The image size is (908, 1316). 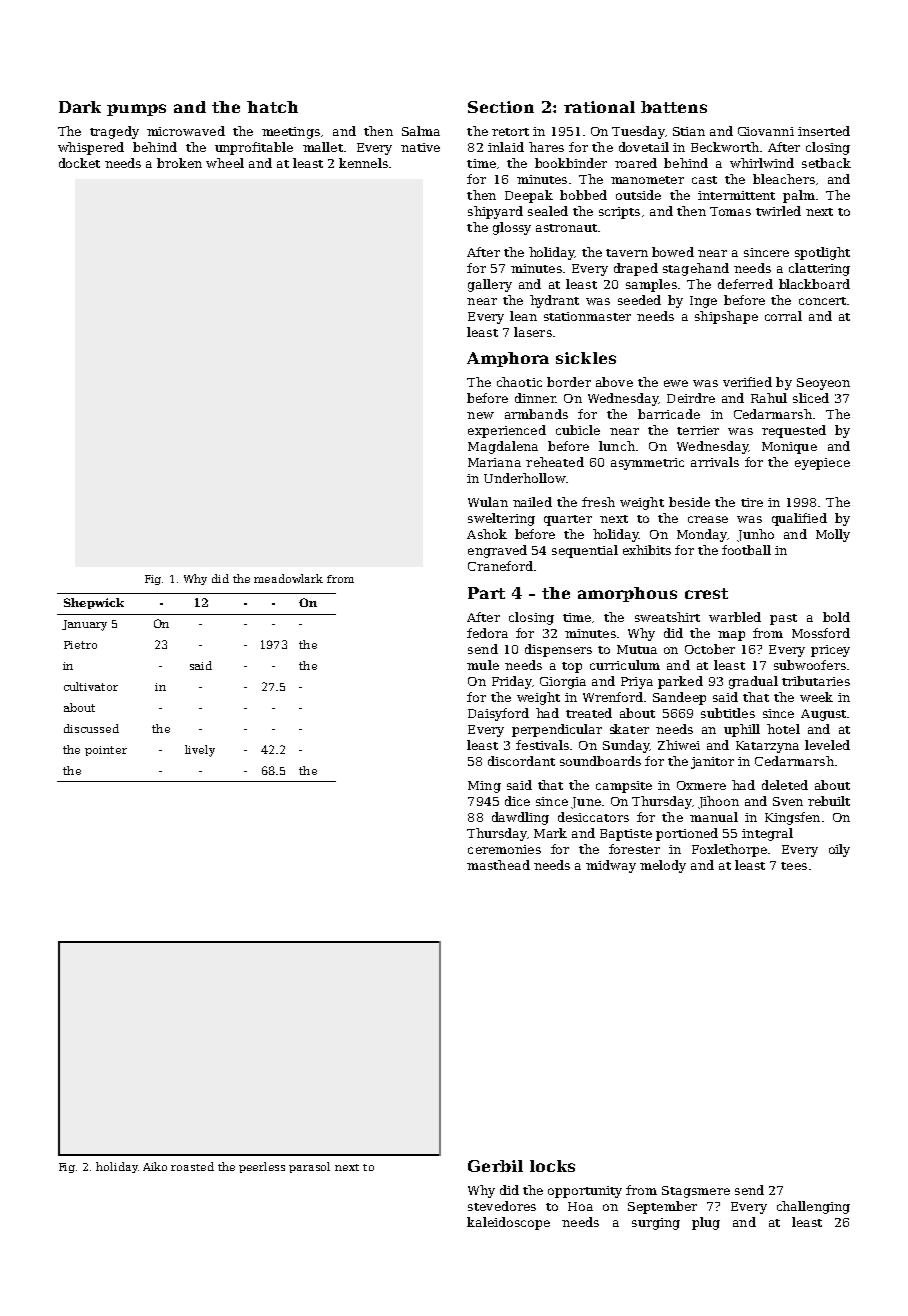 What do you see at coordinates (254, 148) in the screenshot?
I see `unprofitable` at bounding box center [254, 148].
